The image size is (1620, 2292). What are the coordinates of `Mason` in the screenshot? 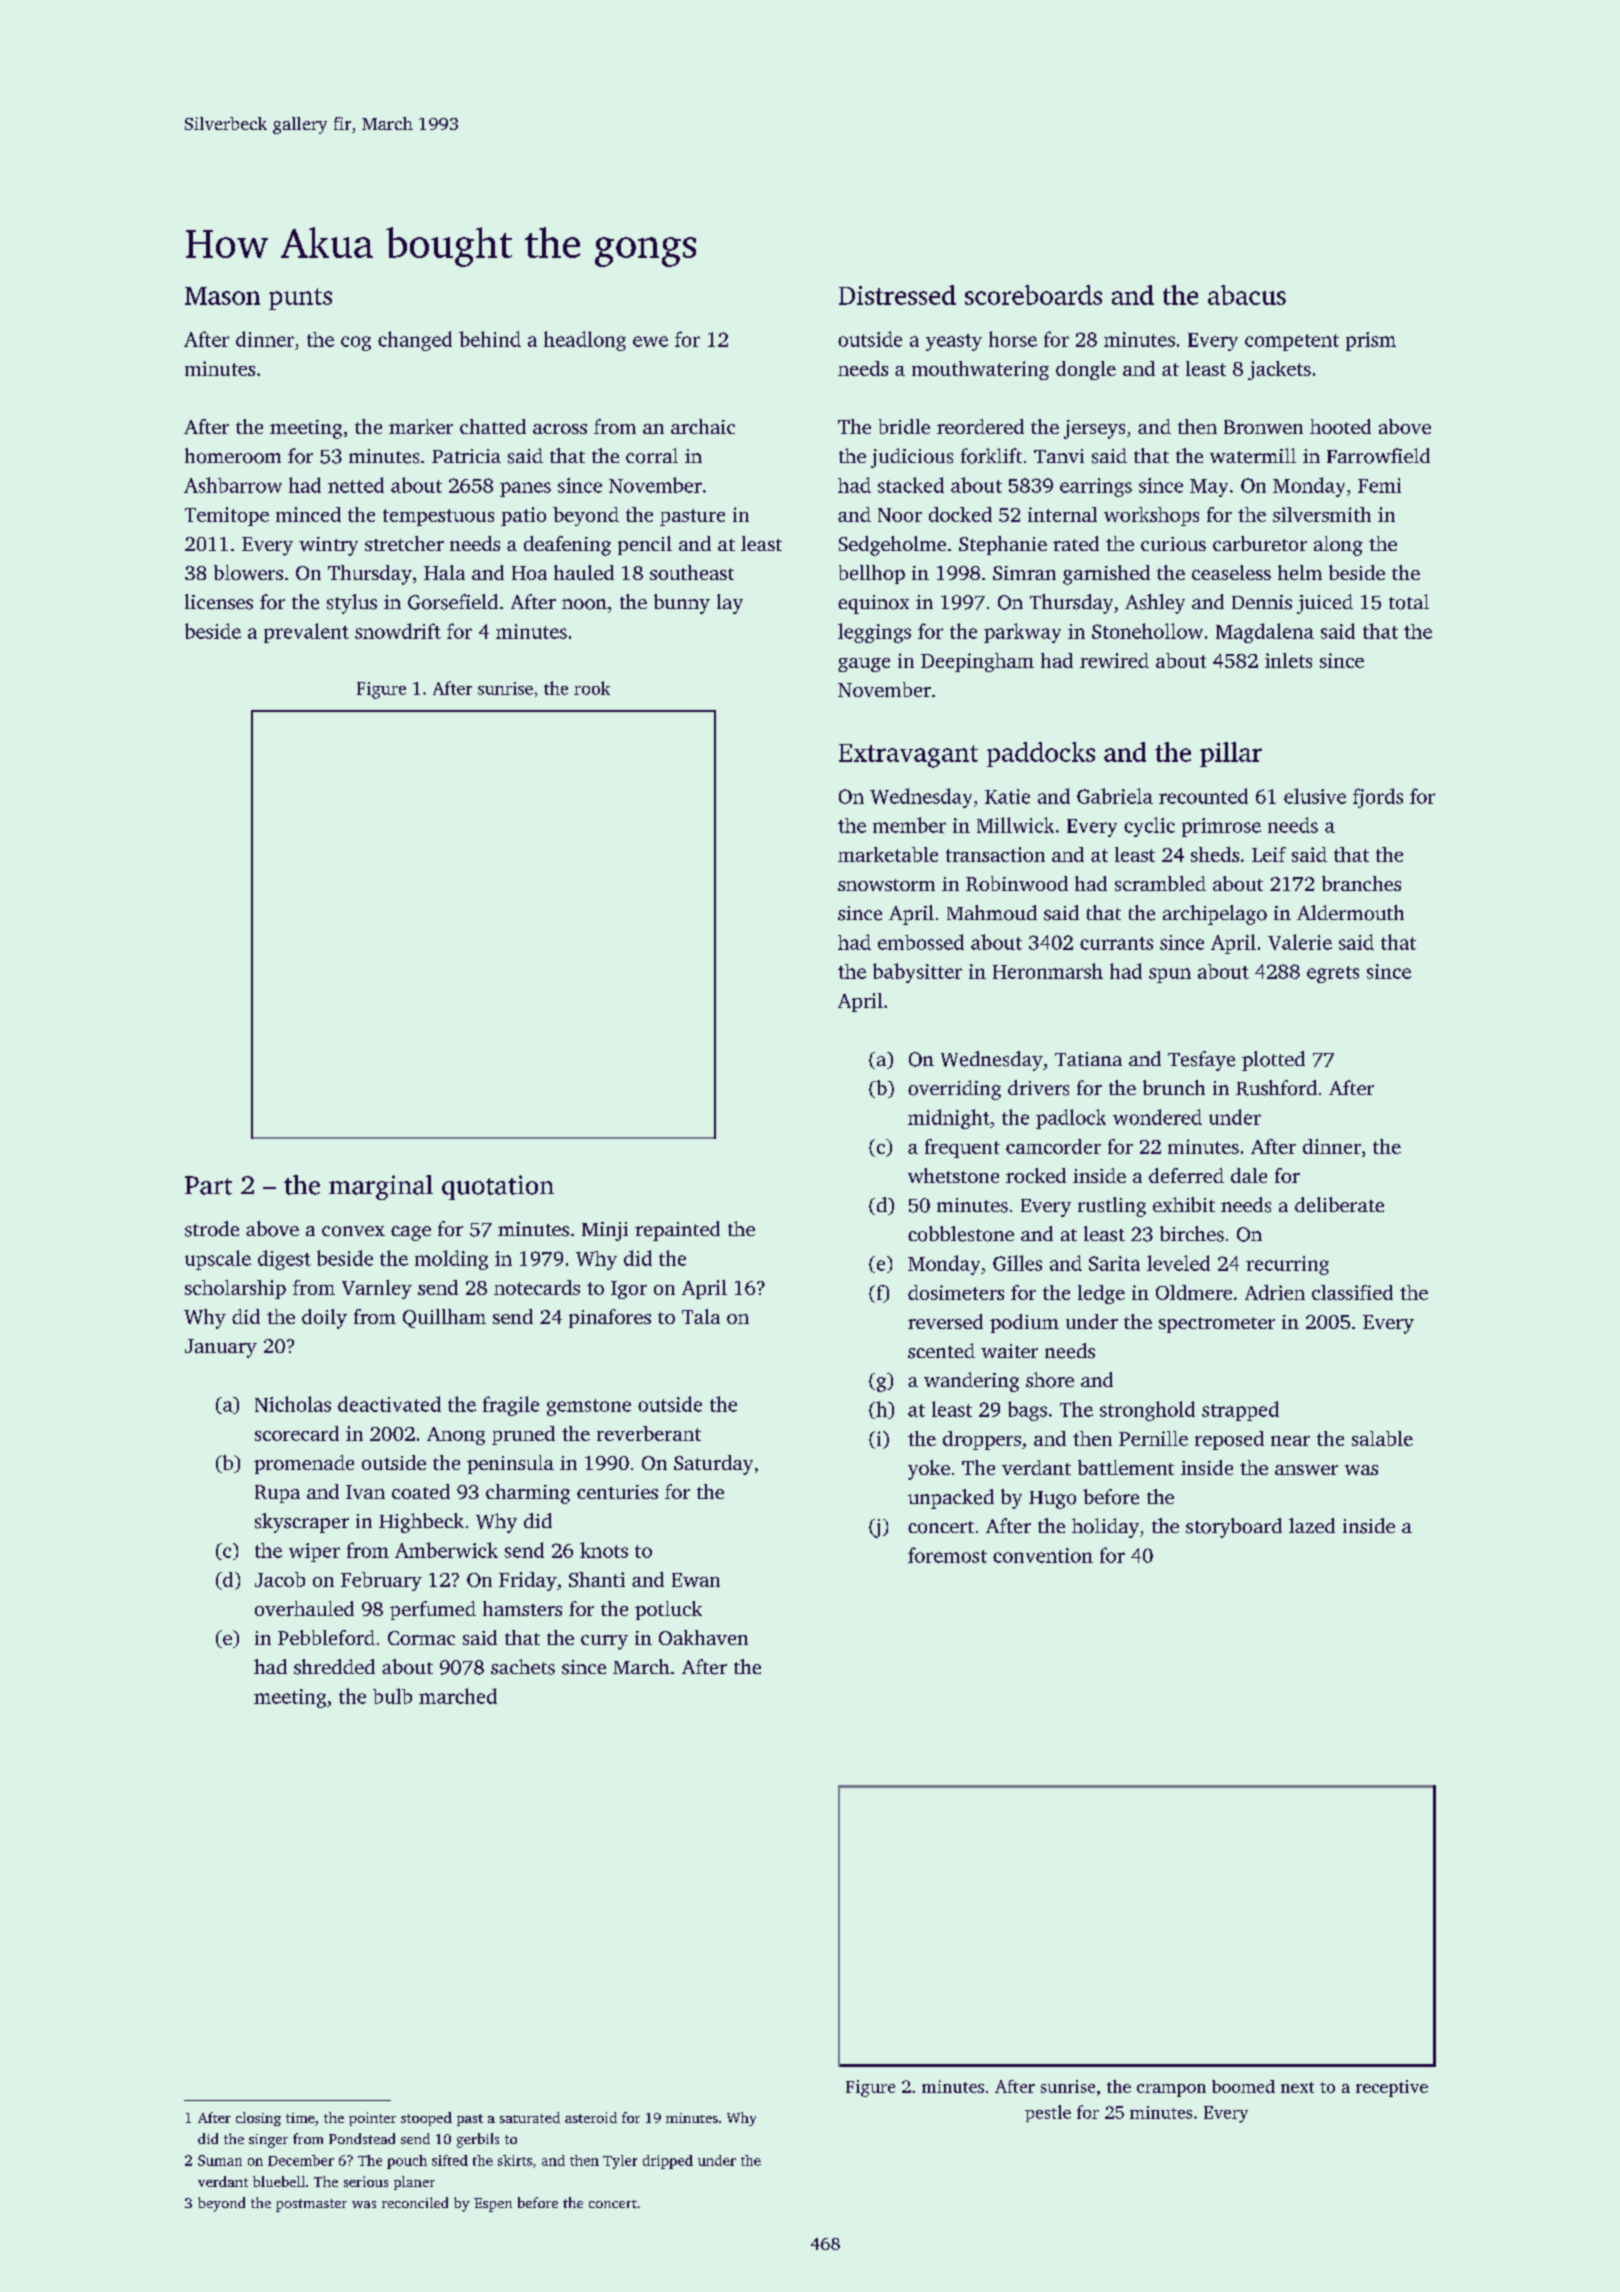 It's located at (222, 296).
